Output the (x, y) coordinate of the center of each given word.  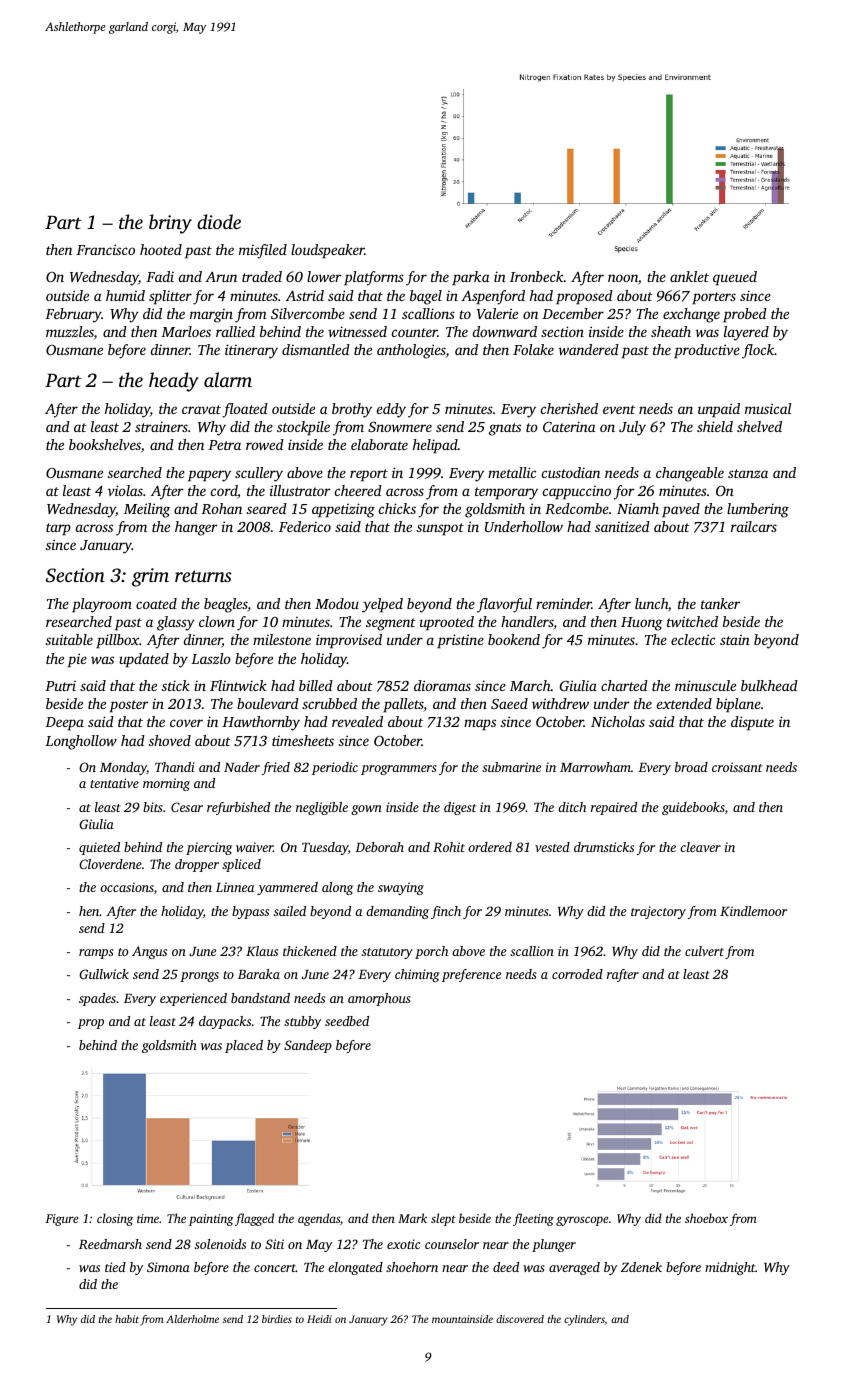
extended (684, 703)
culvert (704, 951)
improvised (349, 641)
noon (623, 278)
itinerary (251, 351)
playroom (102, 605)
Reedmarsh (110, 1244)
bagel (426, 297)
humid (125, 295)
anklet (689, 276)
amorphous (379, 999)
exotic (403, 1244)
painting (211, 1220)
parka (471, 278)
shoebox (706, 1218)
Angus (149, 952)
